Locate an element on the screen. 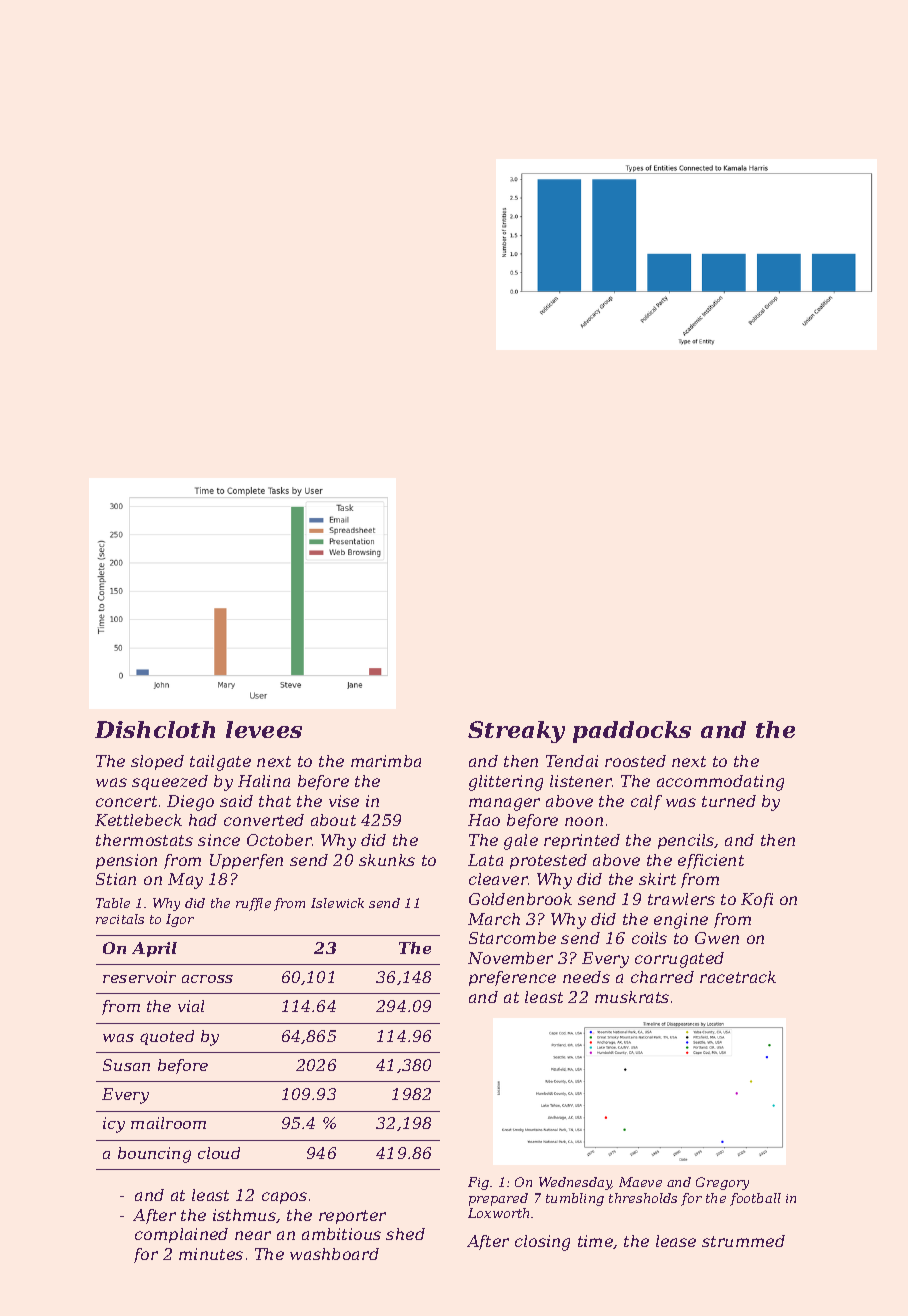  strummed is located at coordinates (743, 1241).
